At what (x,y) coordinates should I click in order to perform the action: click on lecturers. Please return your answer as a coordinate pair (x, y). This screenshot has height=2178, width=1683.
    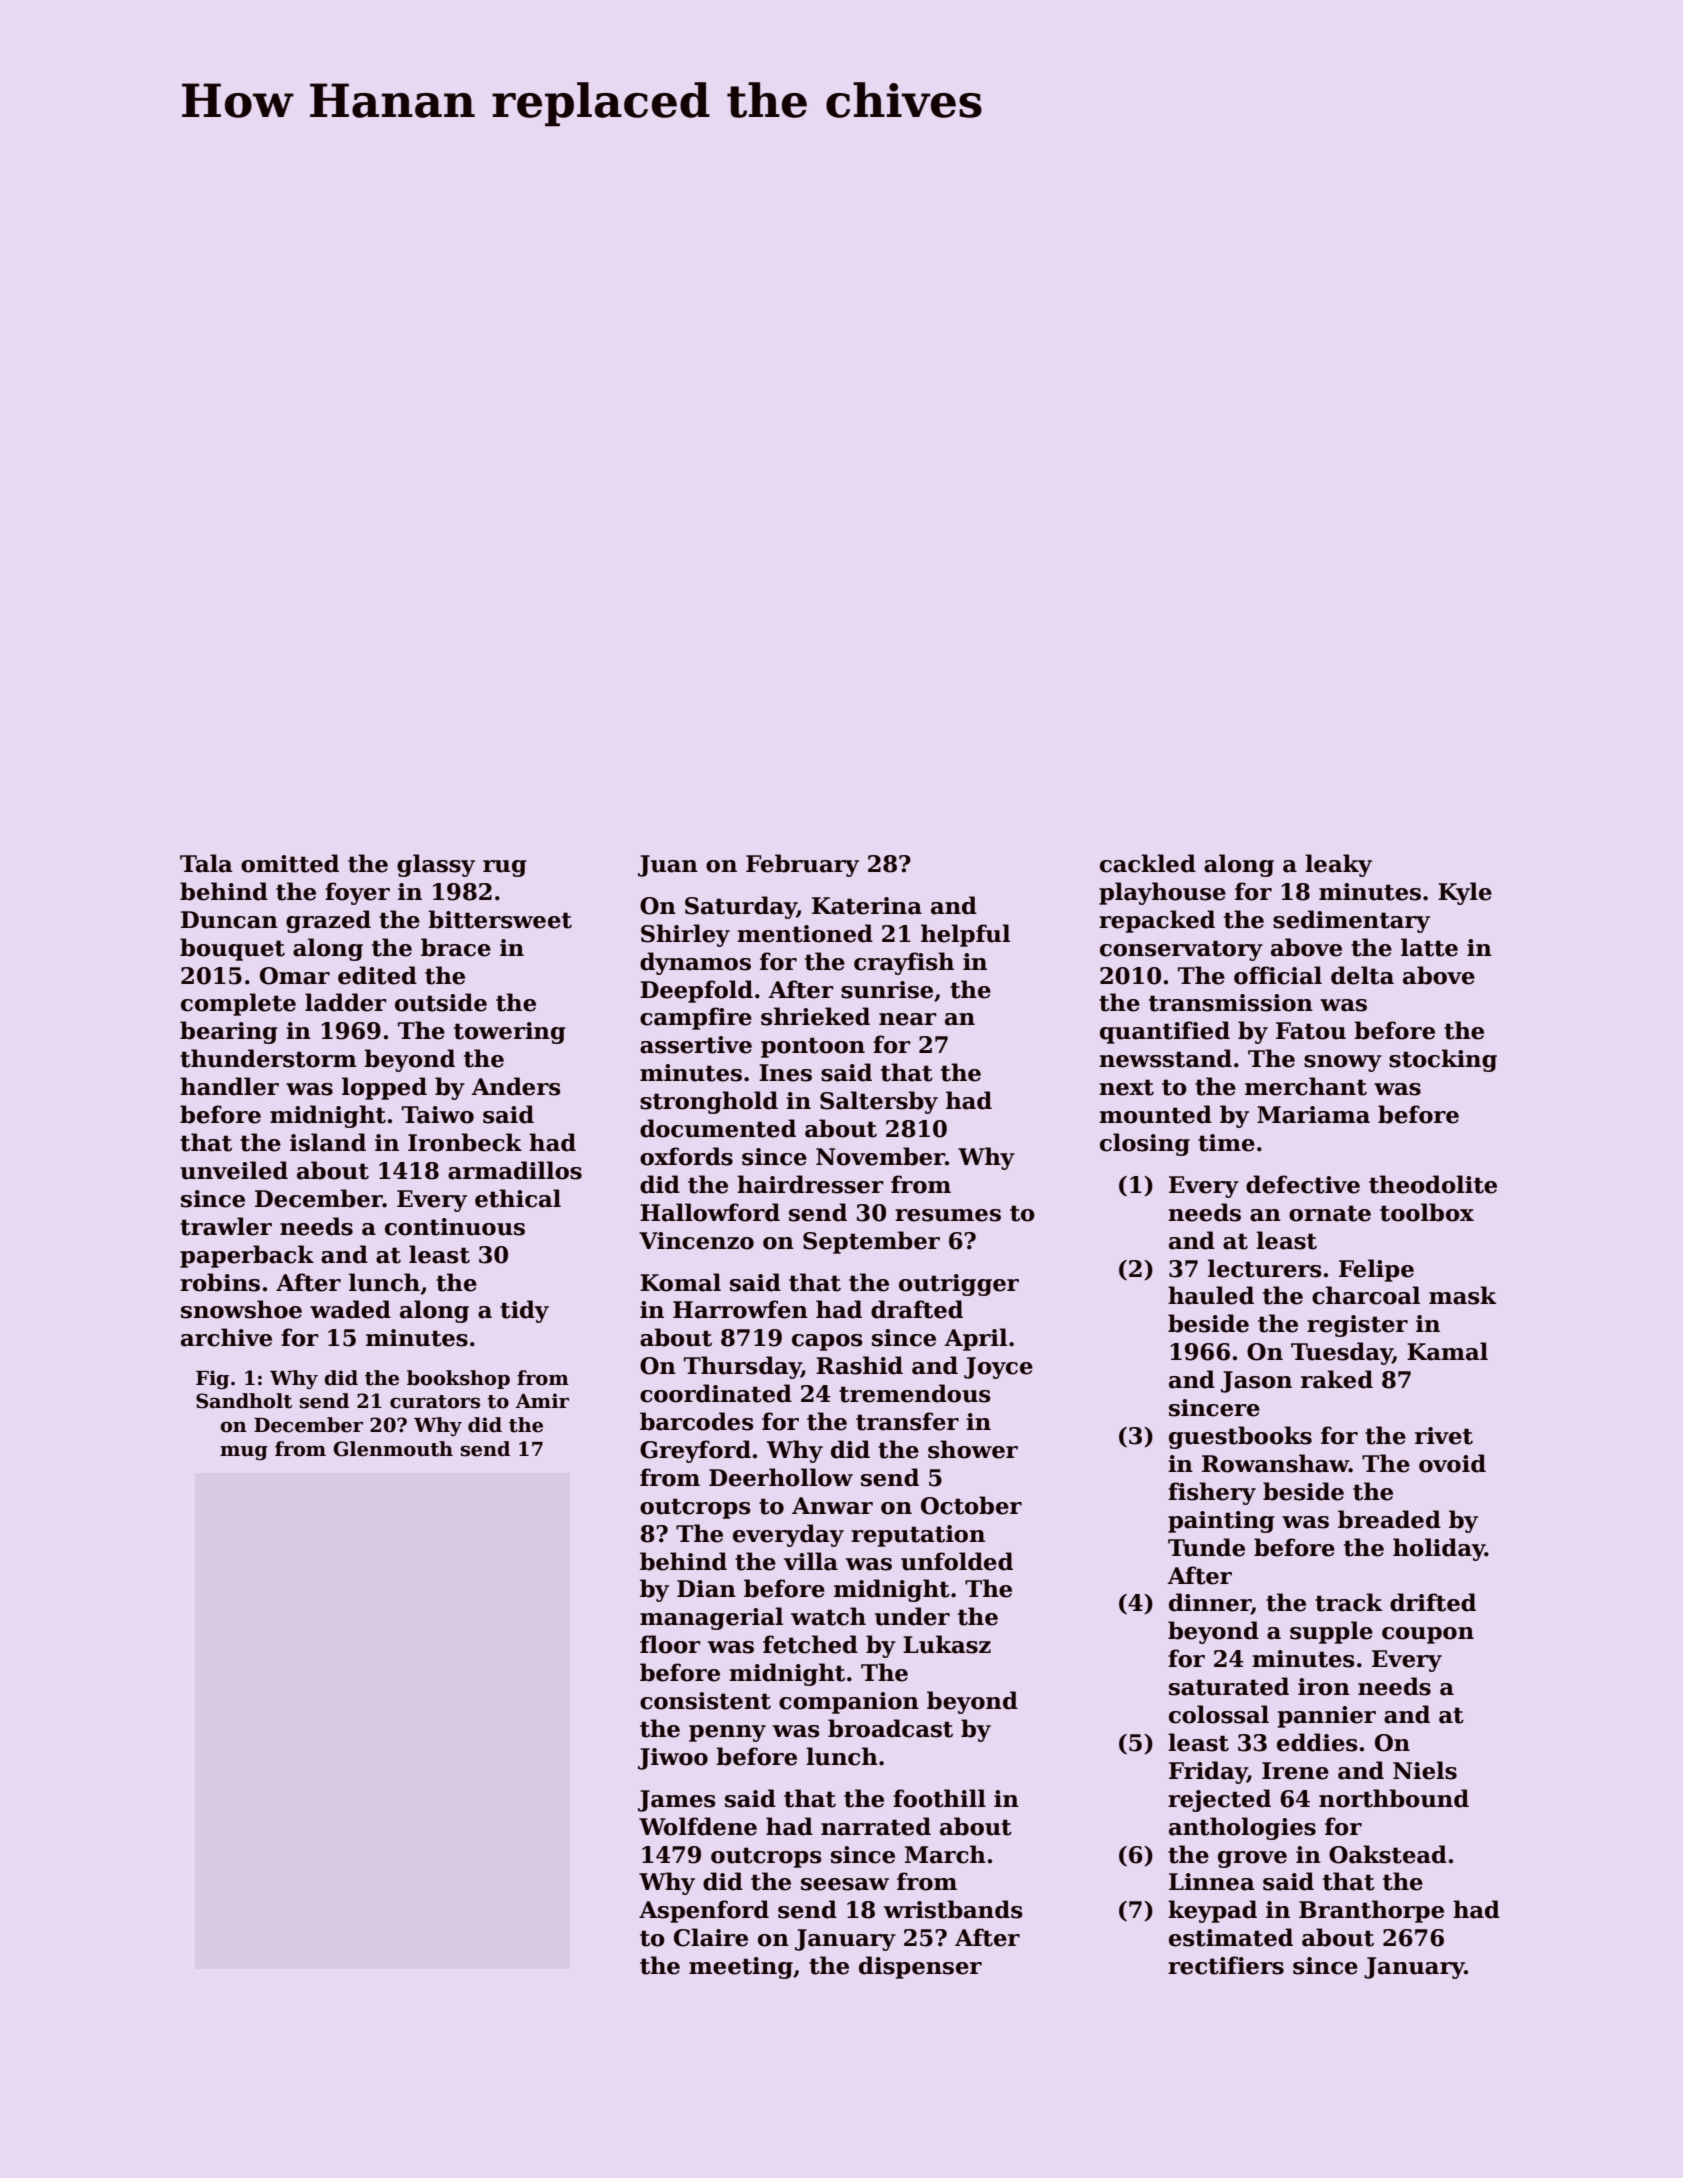
    Looking at the image, I should click on (1265, 1268).
